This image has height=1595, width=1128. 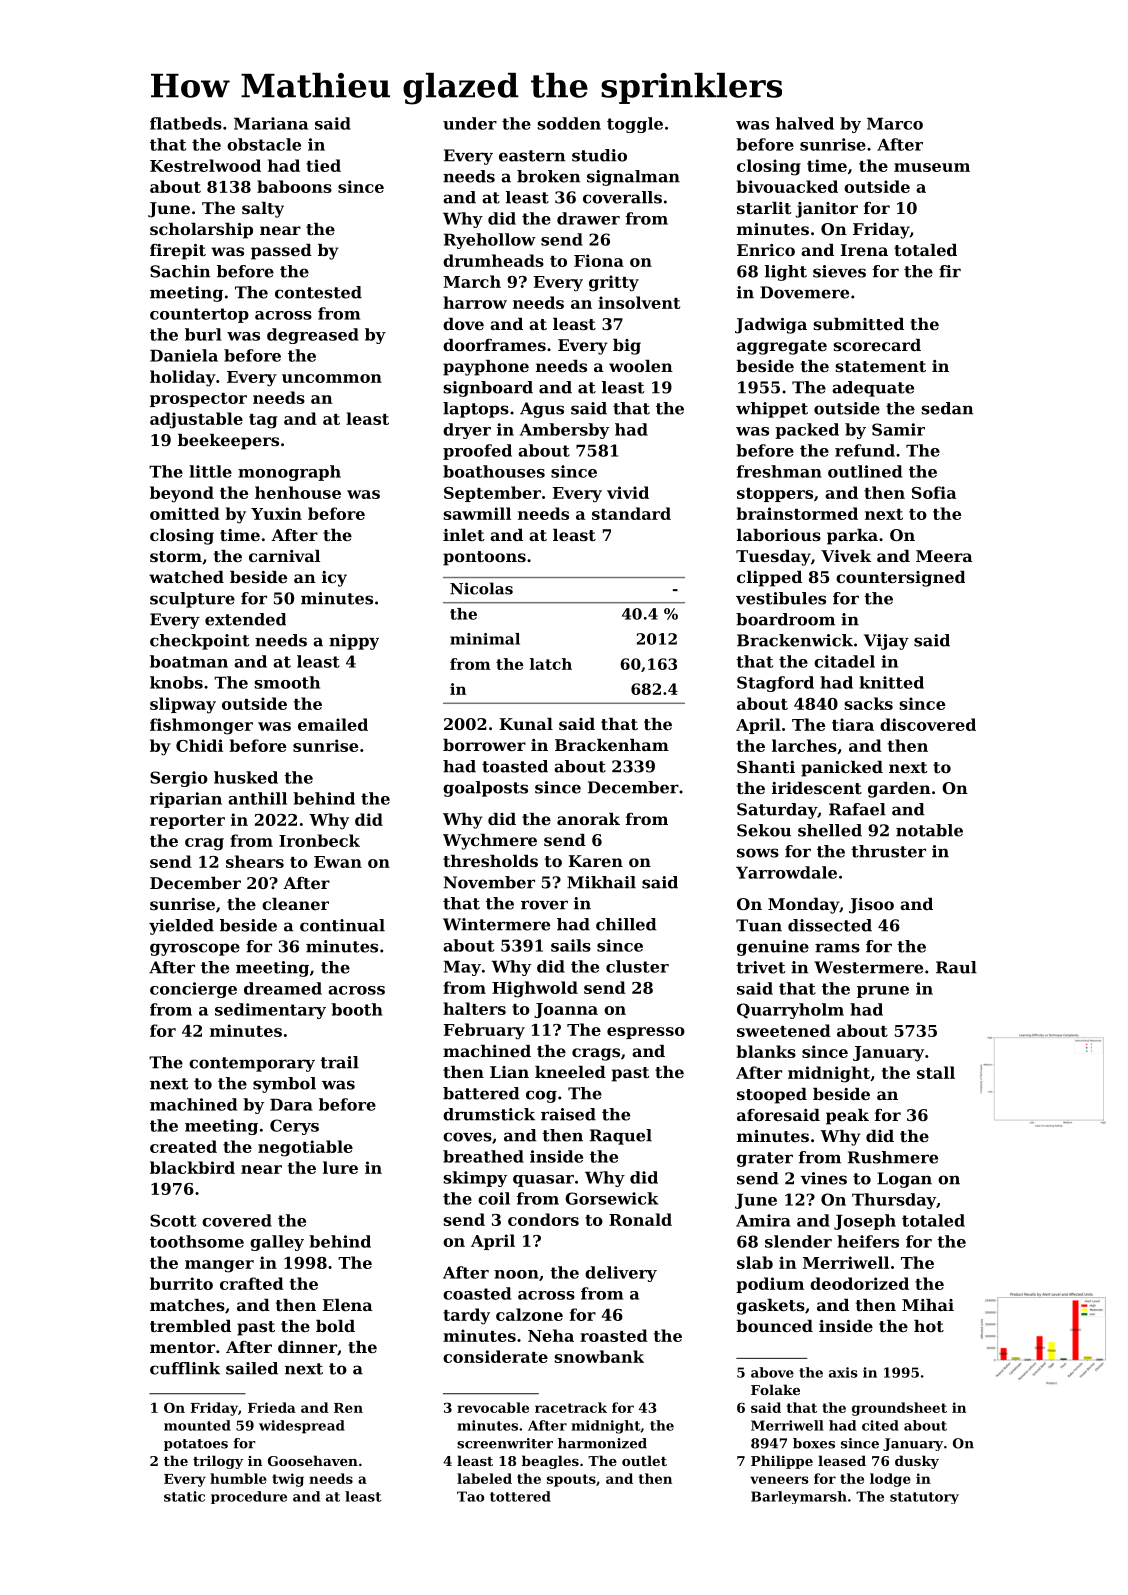 I want to click on Raul, so click(x=956, y=967).
